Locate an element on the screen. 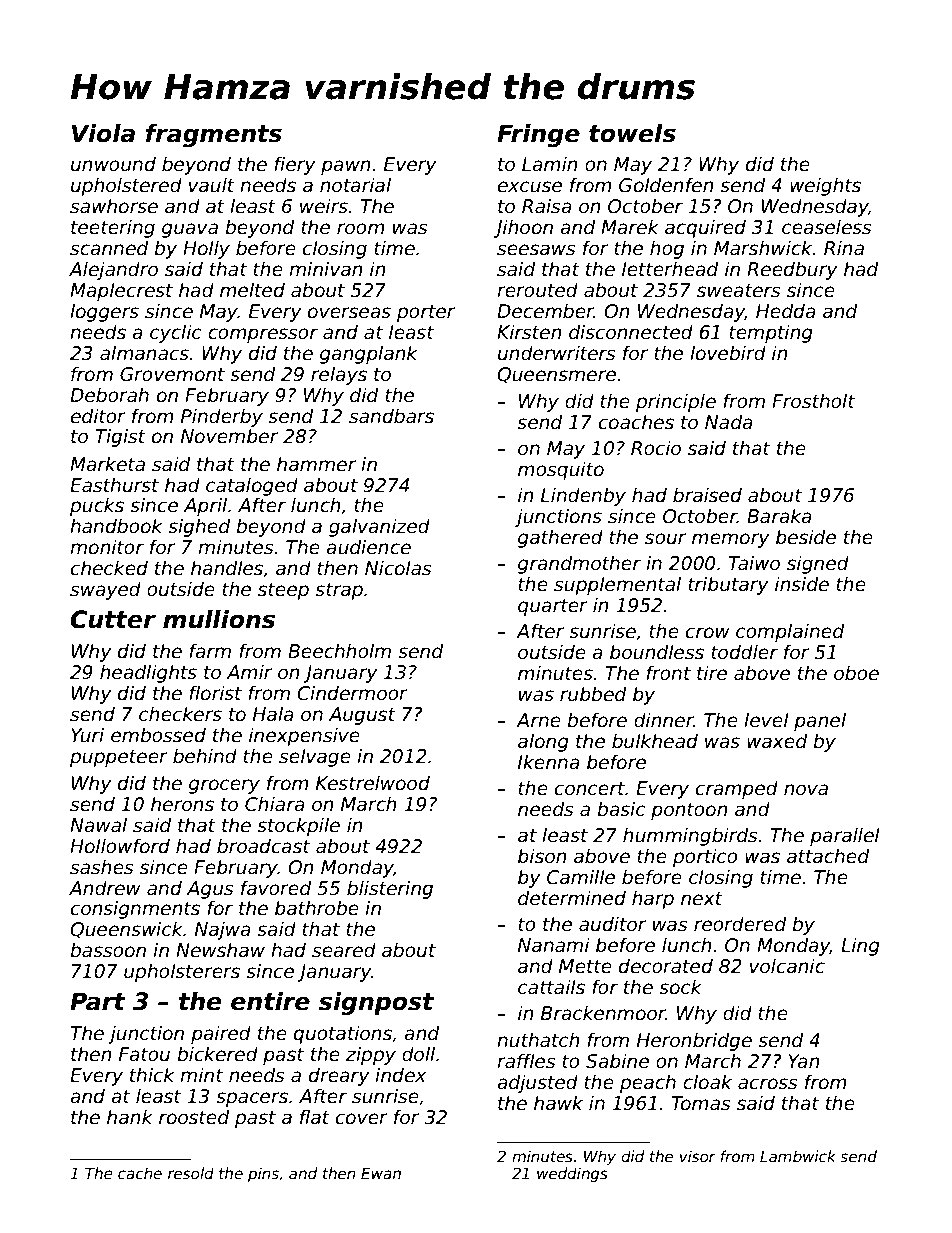 The width and height of the screenshot is (952, 1233). towels is located at coordinates (632, 133).
